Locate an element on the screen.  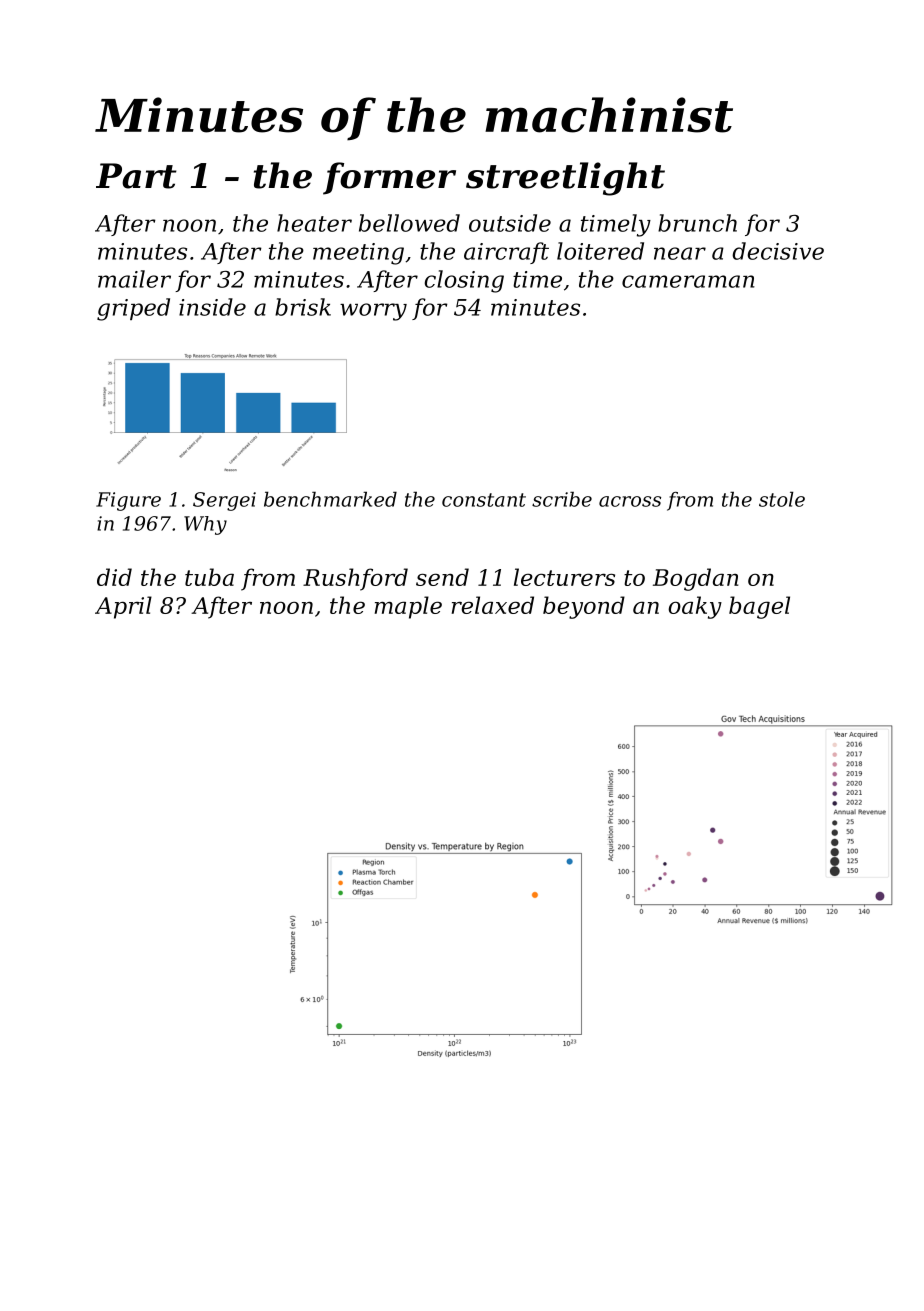
brunch is located at coordinates (697, 223).
